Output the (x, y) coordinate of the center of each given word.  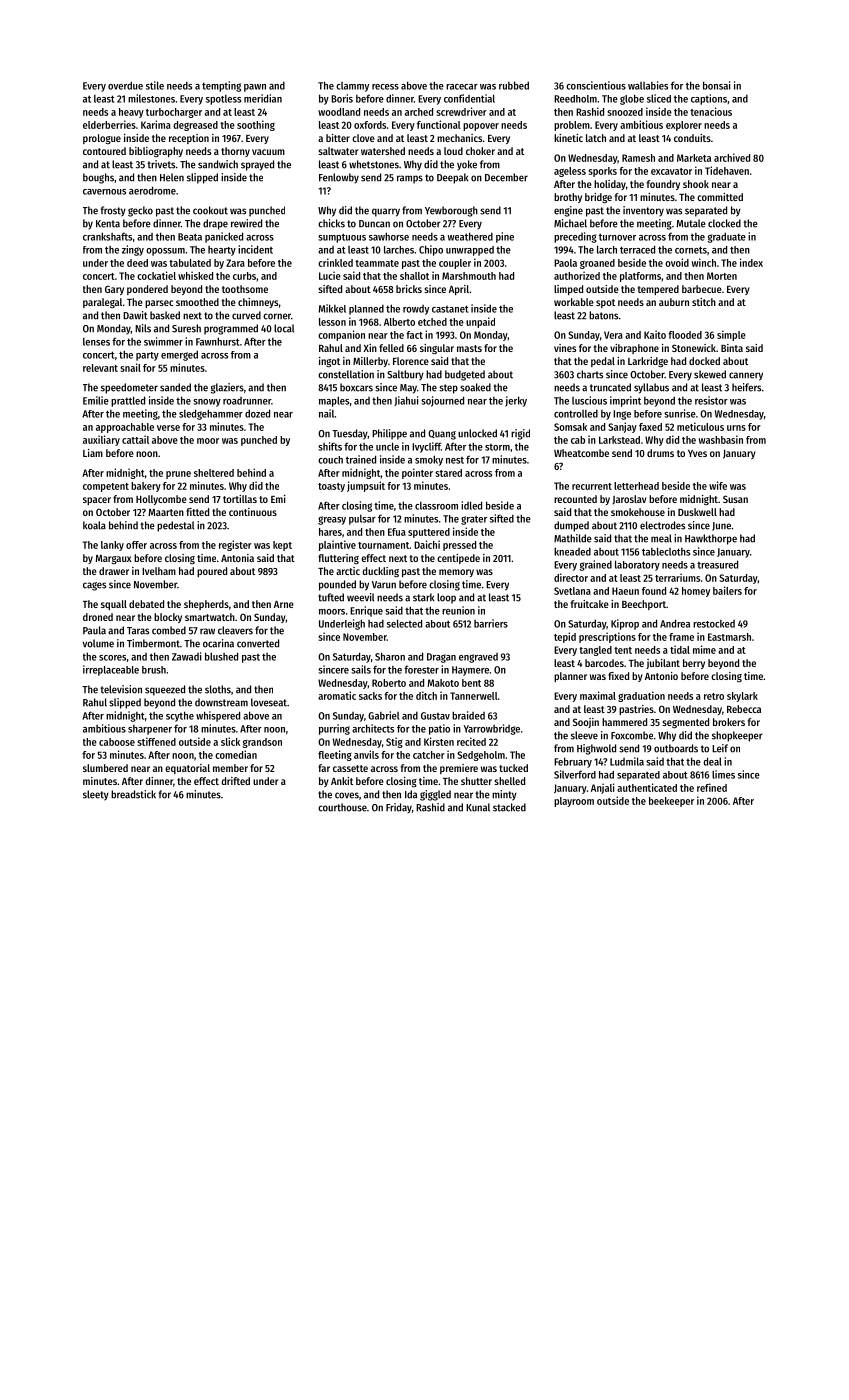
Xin (370, 348)
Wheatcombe (581, 453)
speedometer (129, 388)
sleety (96, 795)
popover (481, 127)
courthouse (342, 807)
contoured (104, 151)
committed (720, 197)
